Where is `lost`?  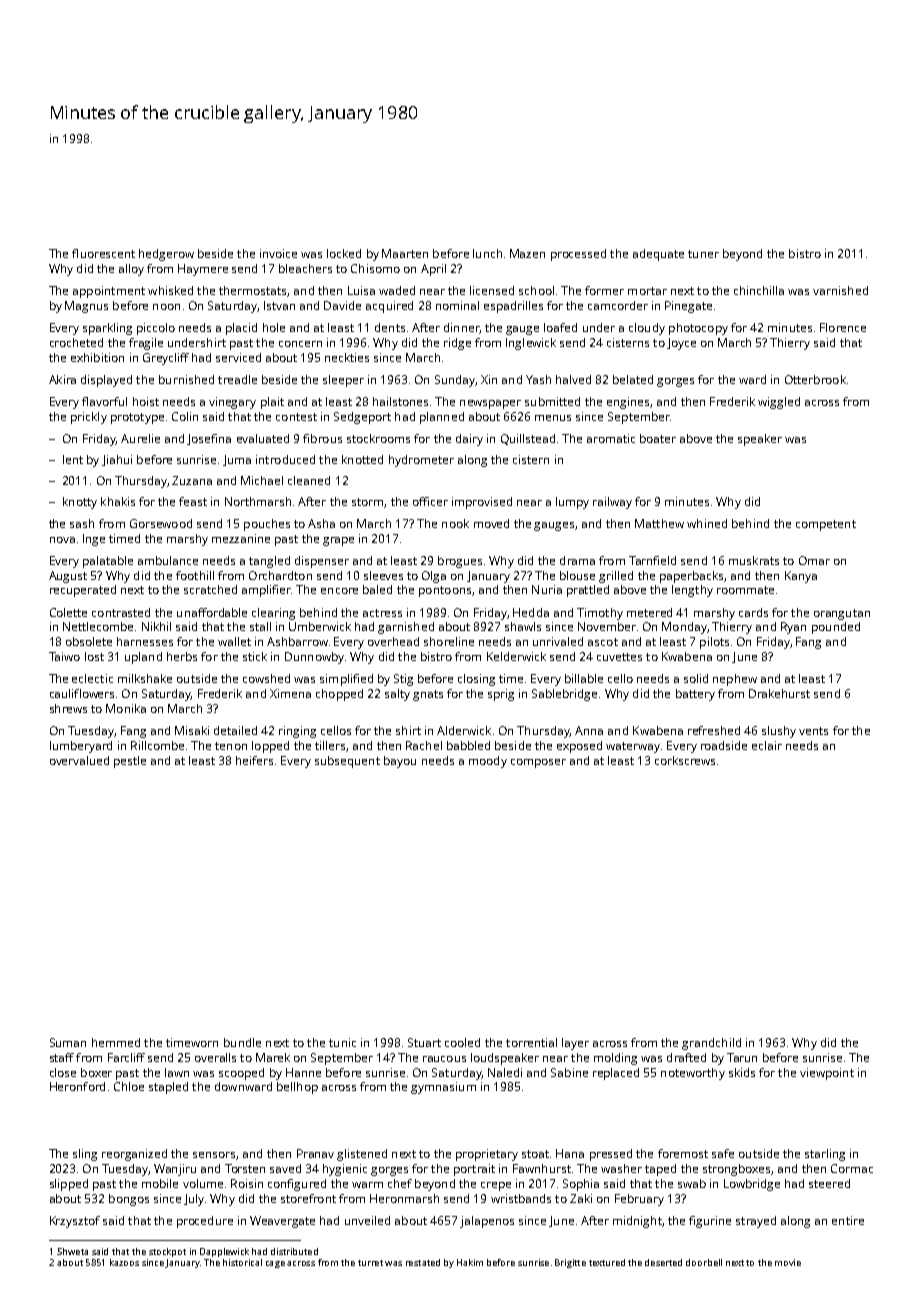 lost is located at coordinates (94, 656).
